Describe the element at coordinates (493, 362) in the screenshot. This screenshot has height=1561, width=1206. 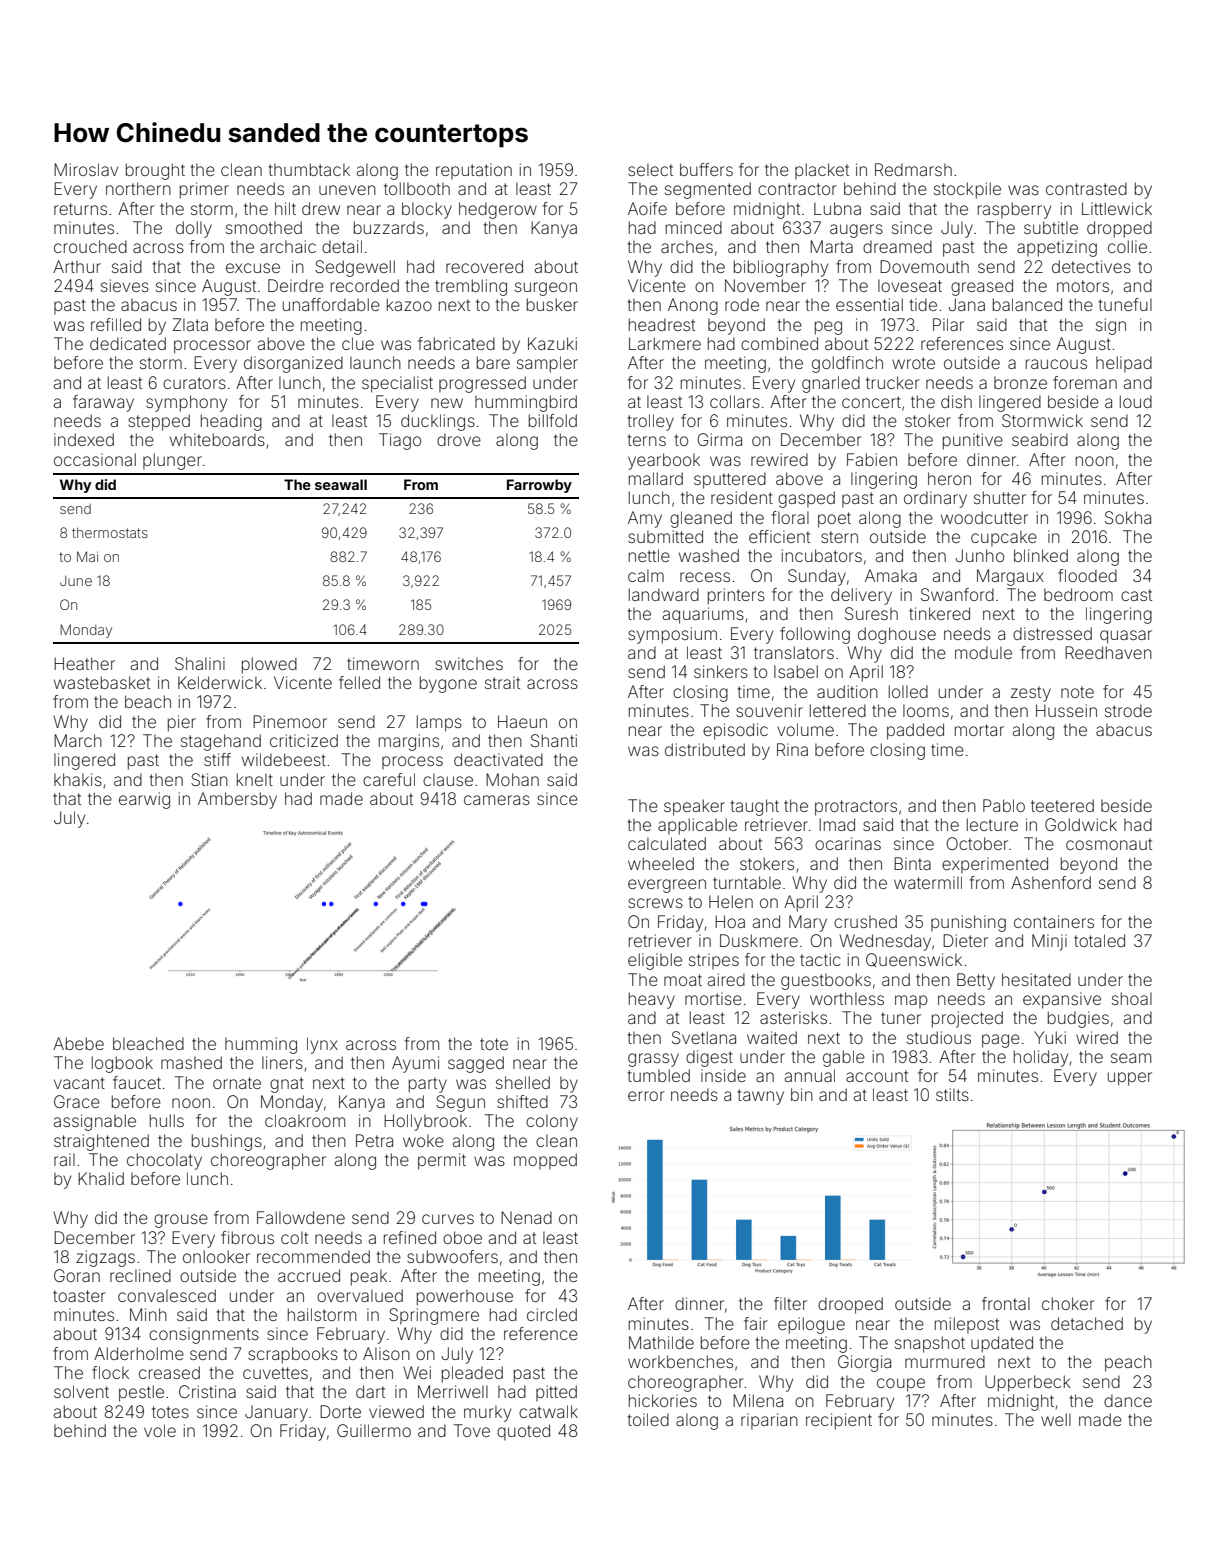
I see `bare` at that location.
